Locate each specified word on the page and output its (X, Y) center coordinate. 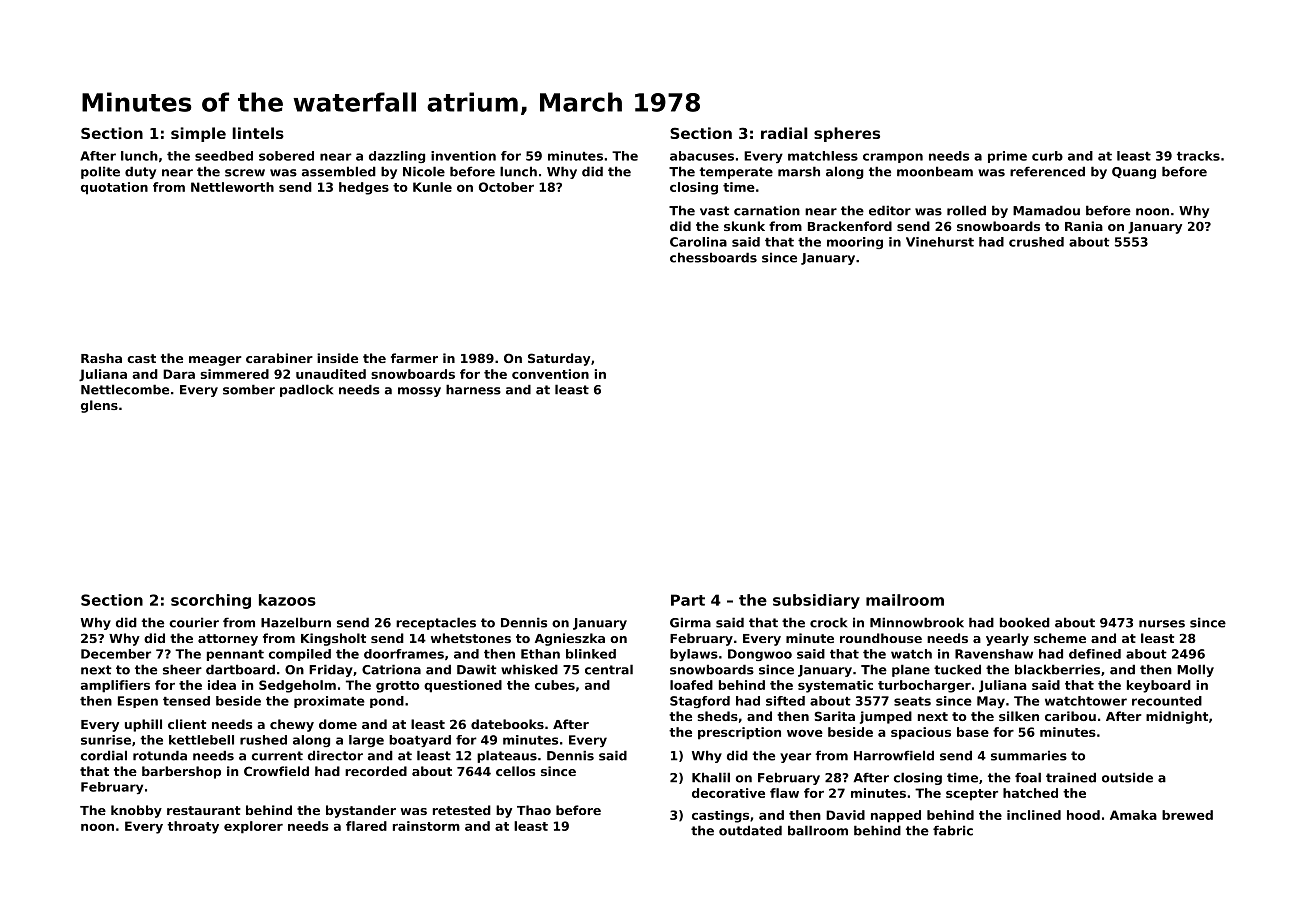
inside (337, 358)
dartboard (240, 669)
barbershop (181, 772)
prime (1007, 157)
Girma (690, 622)
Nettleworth (232, 187)
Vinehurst (940, 242)
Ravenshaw (994, 654)
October (506, 187)
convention (550, 374)
